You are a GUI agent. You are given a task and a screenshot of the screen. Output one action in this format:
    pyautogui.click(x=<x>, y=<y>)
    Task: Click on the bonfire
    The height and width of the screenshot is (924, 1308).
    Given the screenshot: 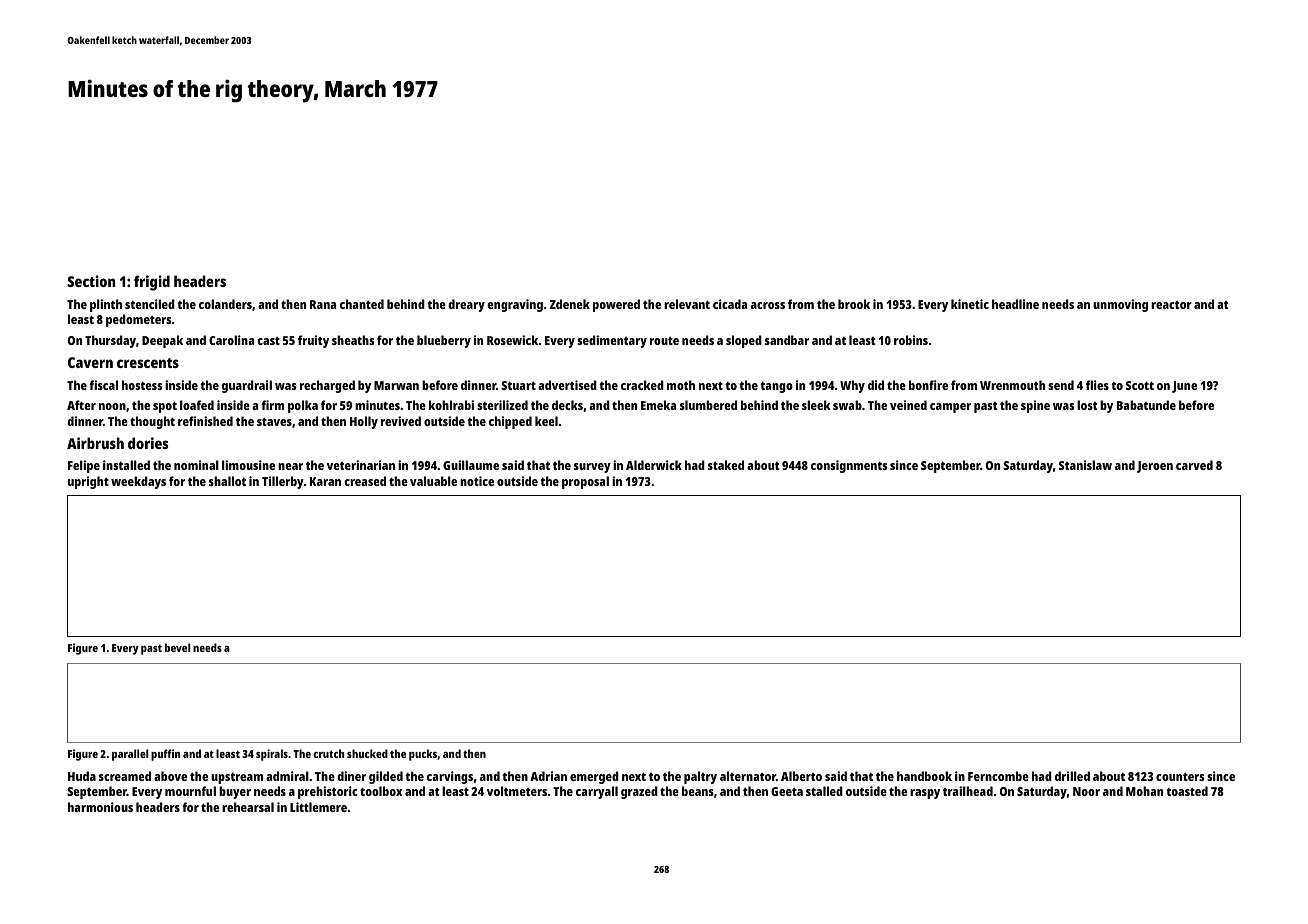 What is the action you would take?
    pyautogui.click(x=928, y=385)
